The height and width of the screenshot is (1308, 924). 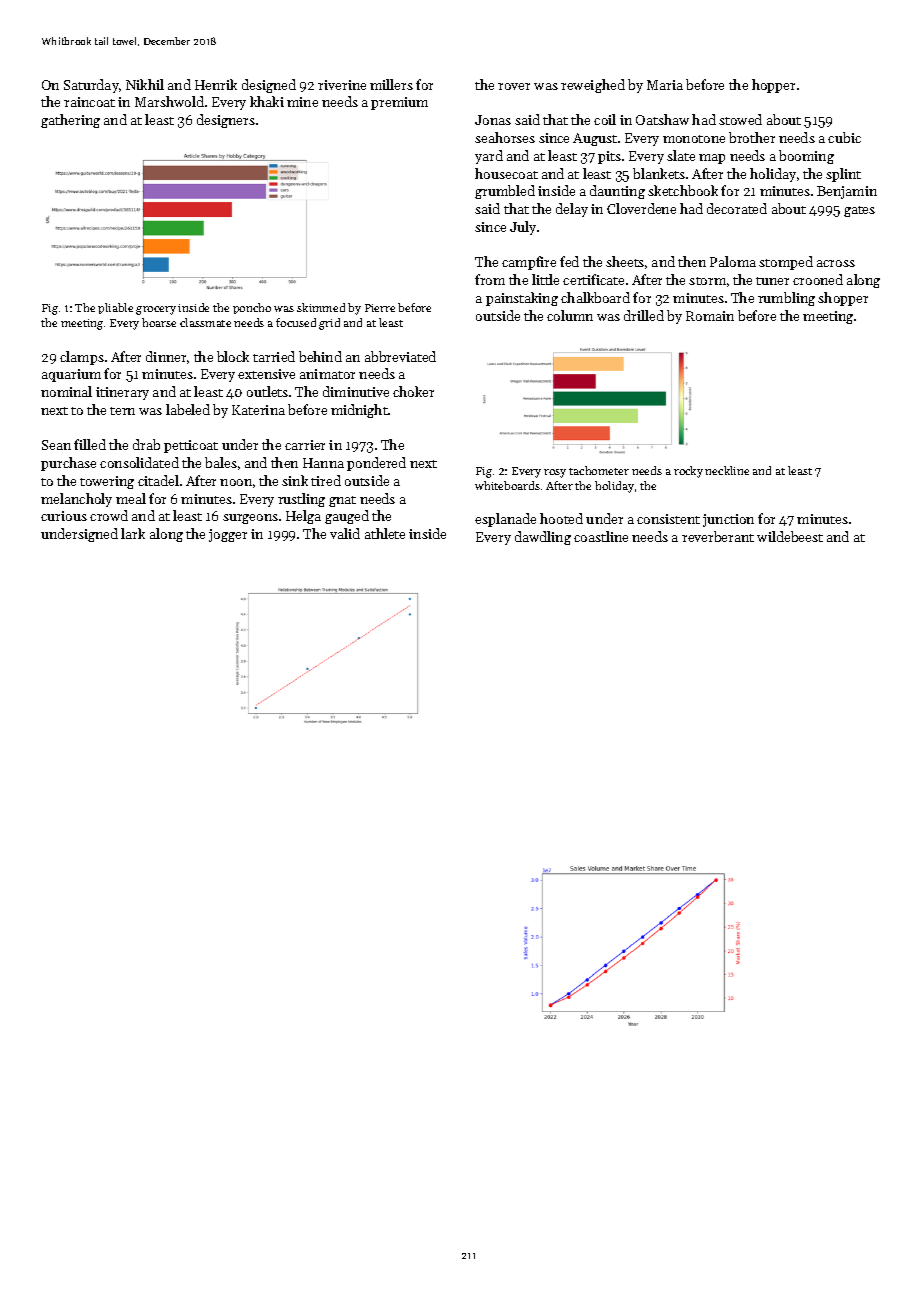 What do you see at coordinates (115, 308) in the screenshot?
I see `pliable` at bounding box center [115, 308].
